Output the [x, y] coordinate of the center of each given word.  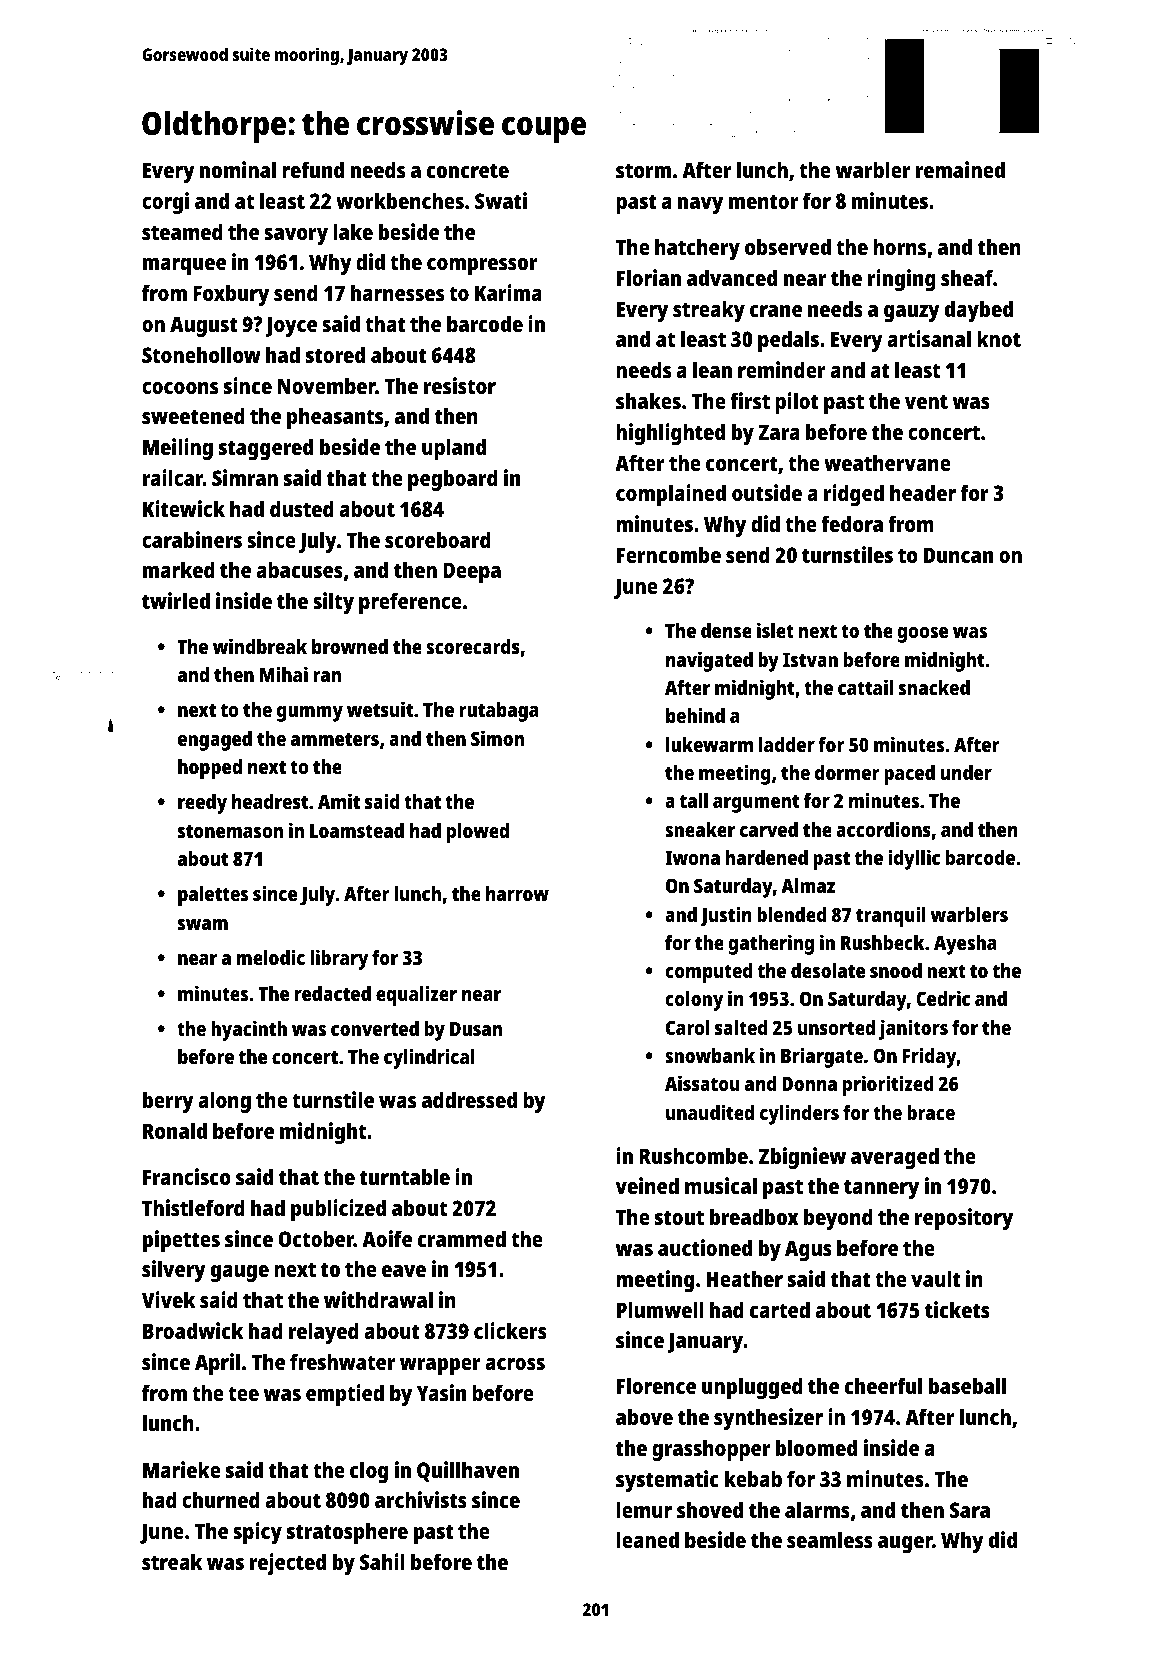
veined [647, 1185]
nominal [238, 169]
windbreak [260, 646]
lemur [644, 1509]
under [966, 772]
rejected [288, 1564]
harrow [517, 893]
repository [964, 1219]
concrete [468, 170]
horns [899, 246]
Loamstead [357, 830]
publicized [338, 1210]
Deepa [472, 572]
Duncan [958, 555]
